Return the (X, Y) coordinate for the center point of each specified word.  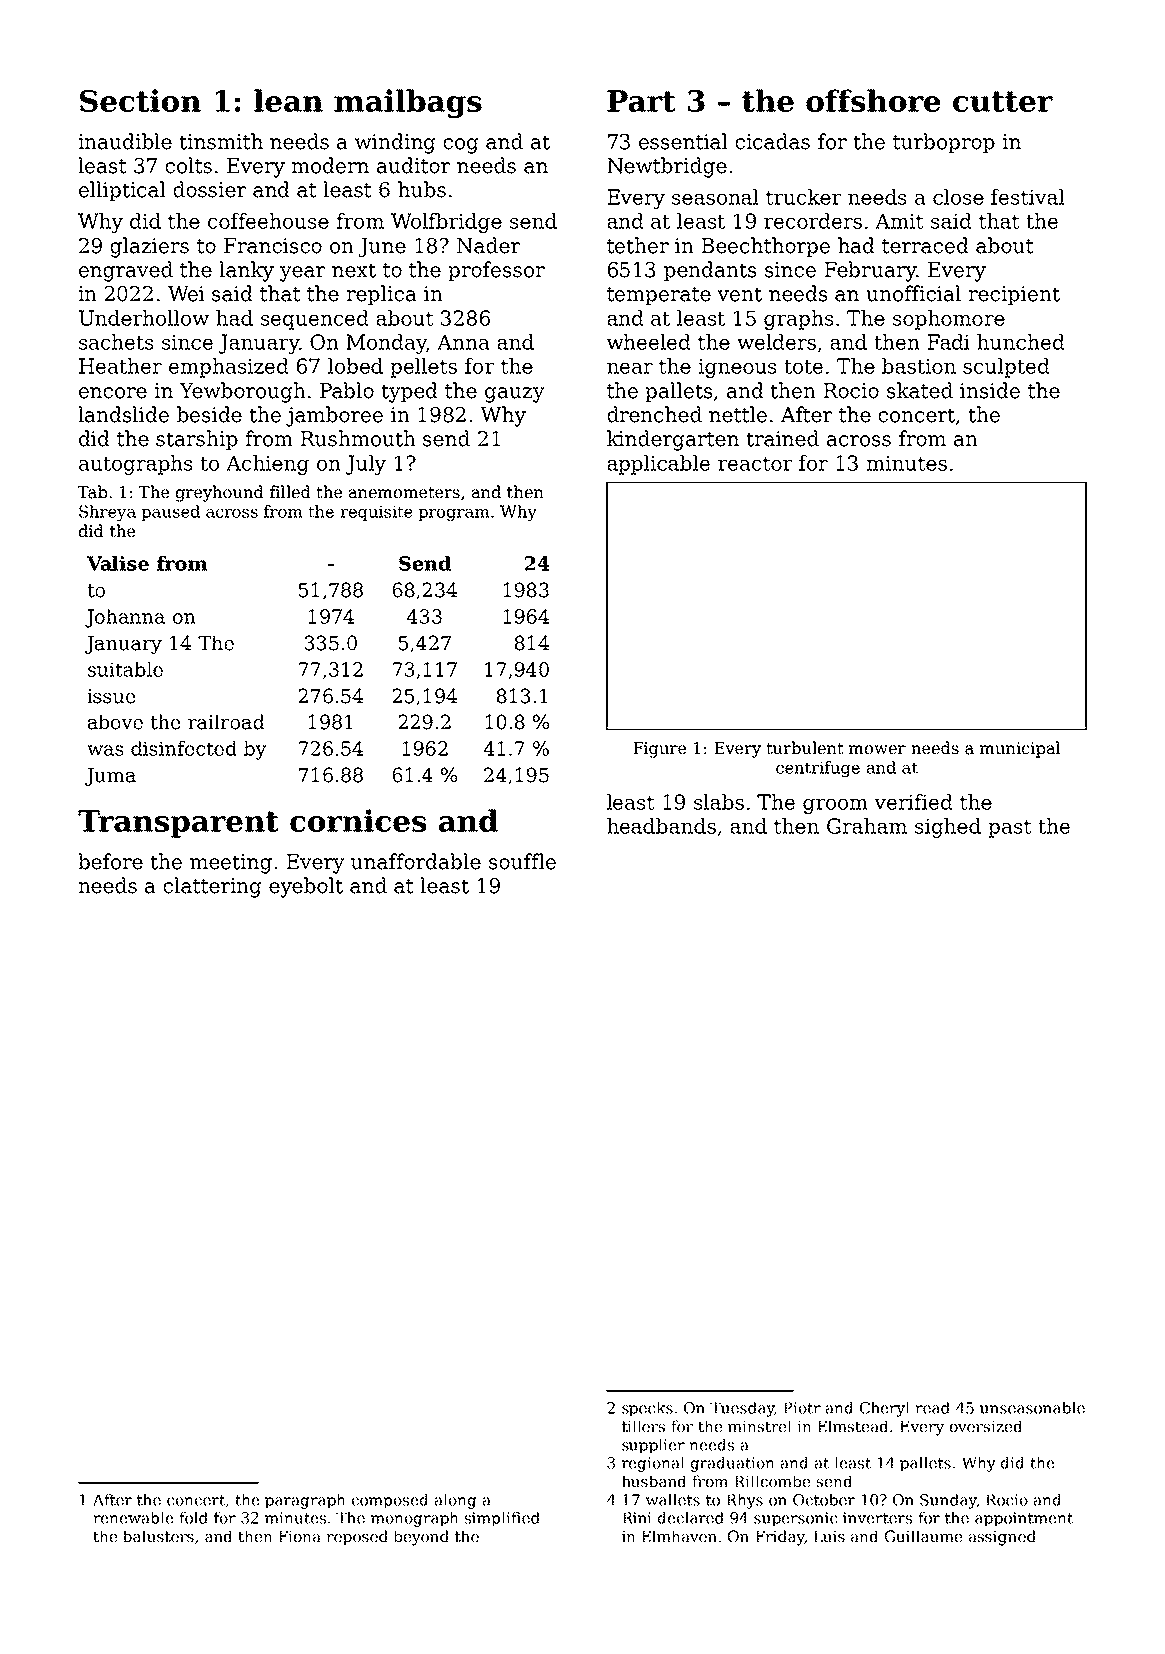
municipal (1020, 749)
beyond (421, 1538)
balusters (158, 1536)
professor (496, 271)
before (110, 861)
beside (209, 414)
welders (776, 342)
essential (683, 141)
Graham (867, 826)
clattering (212, 887)
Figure (660, 750)
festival (1028, 197)
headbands (661, 826)
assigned (1002, 1538)
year (302, 274)
